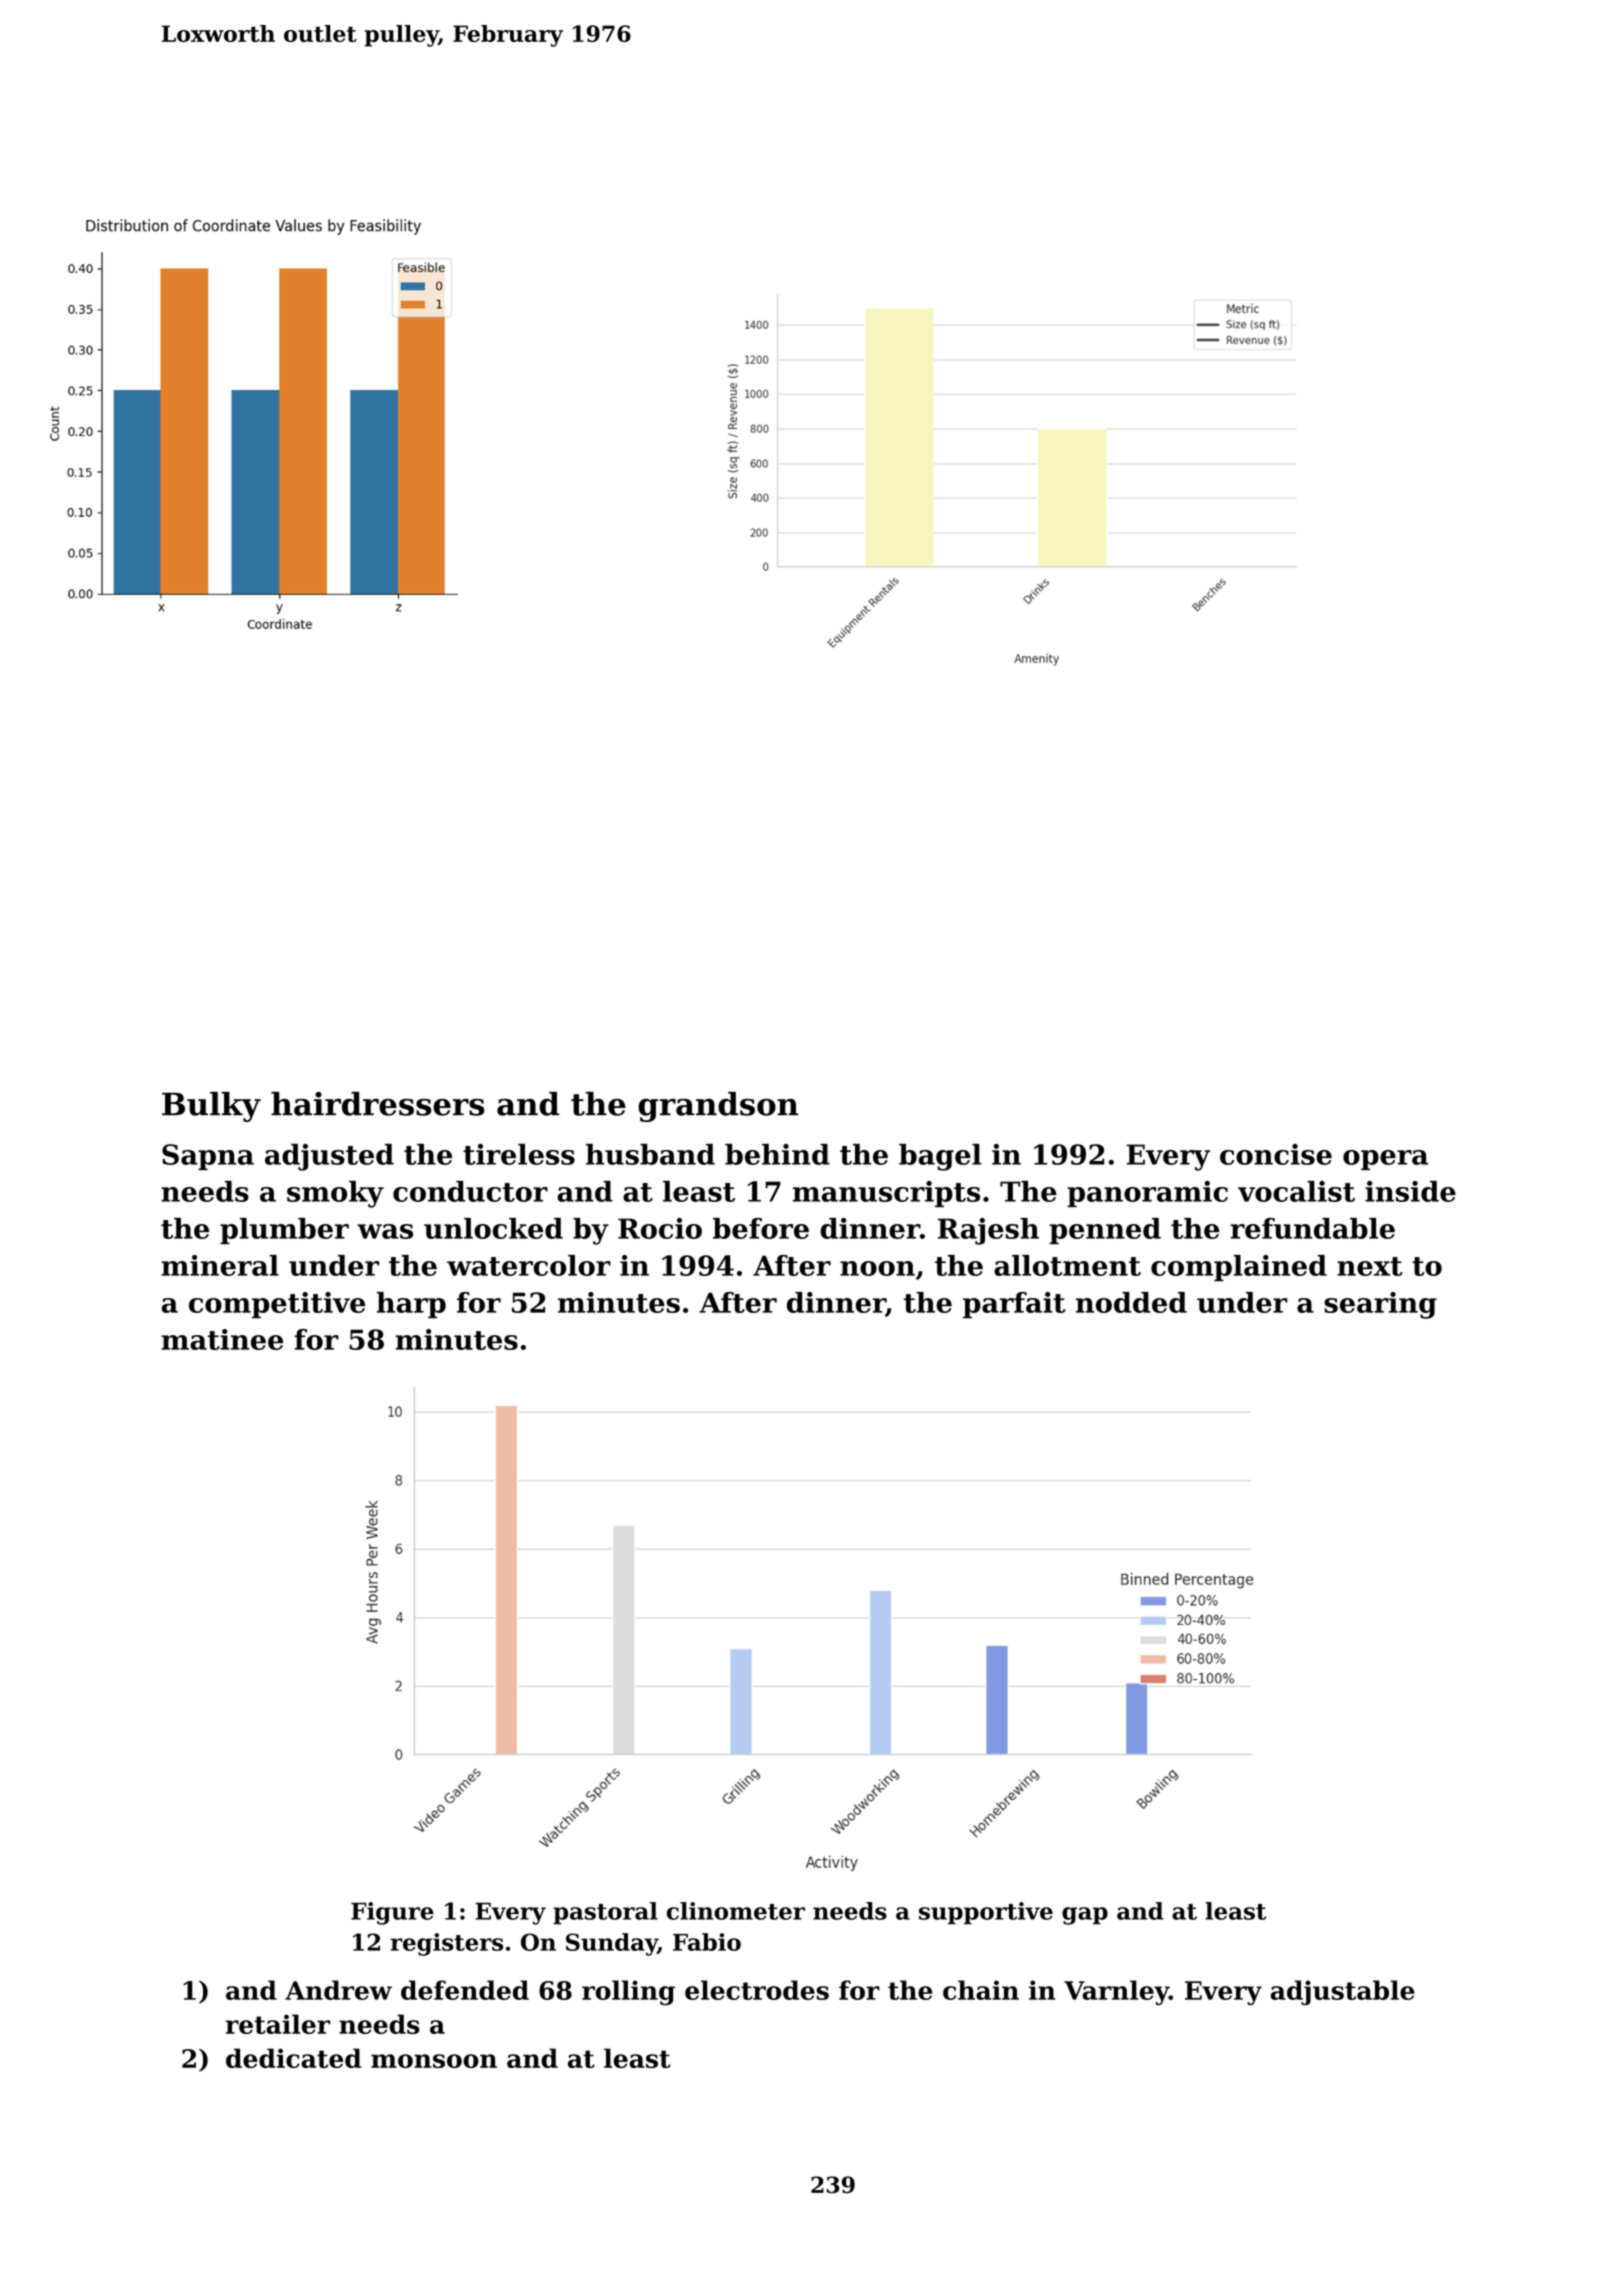 The width and height of the page is (1620, 2292). What do you see at coordinates (1085, 1916) in the page?
I see `gap` at bounding box center [1085, 1916].
